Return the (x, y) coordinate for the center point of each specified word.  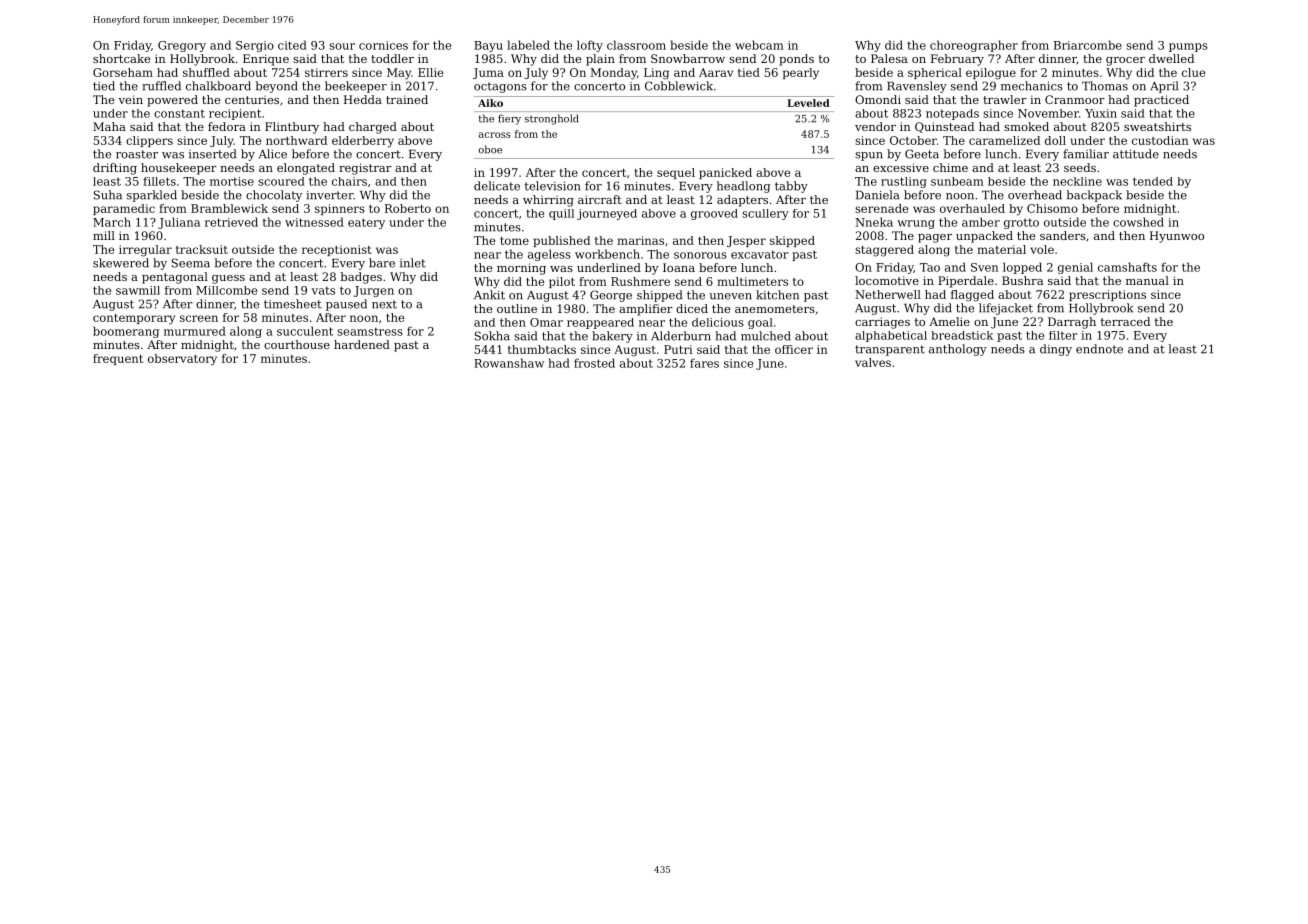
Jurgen (374, 291)
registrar (365, 169)
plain (600, 60)
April (1164, 87)
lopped (1022, 268)
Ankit (489, 295)
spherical (935, 73)
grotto (1021, 223)
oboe (490, 149)
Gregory (182, 46)
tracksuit (202, 249)
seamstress (370, 331)
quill (561, 214)
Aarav (716, 72)
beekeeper (356, 87)
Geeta (922, 154)
